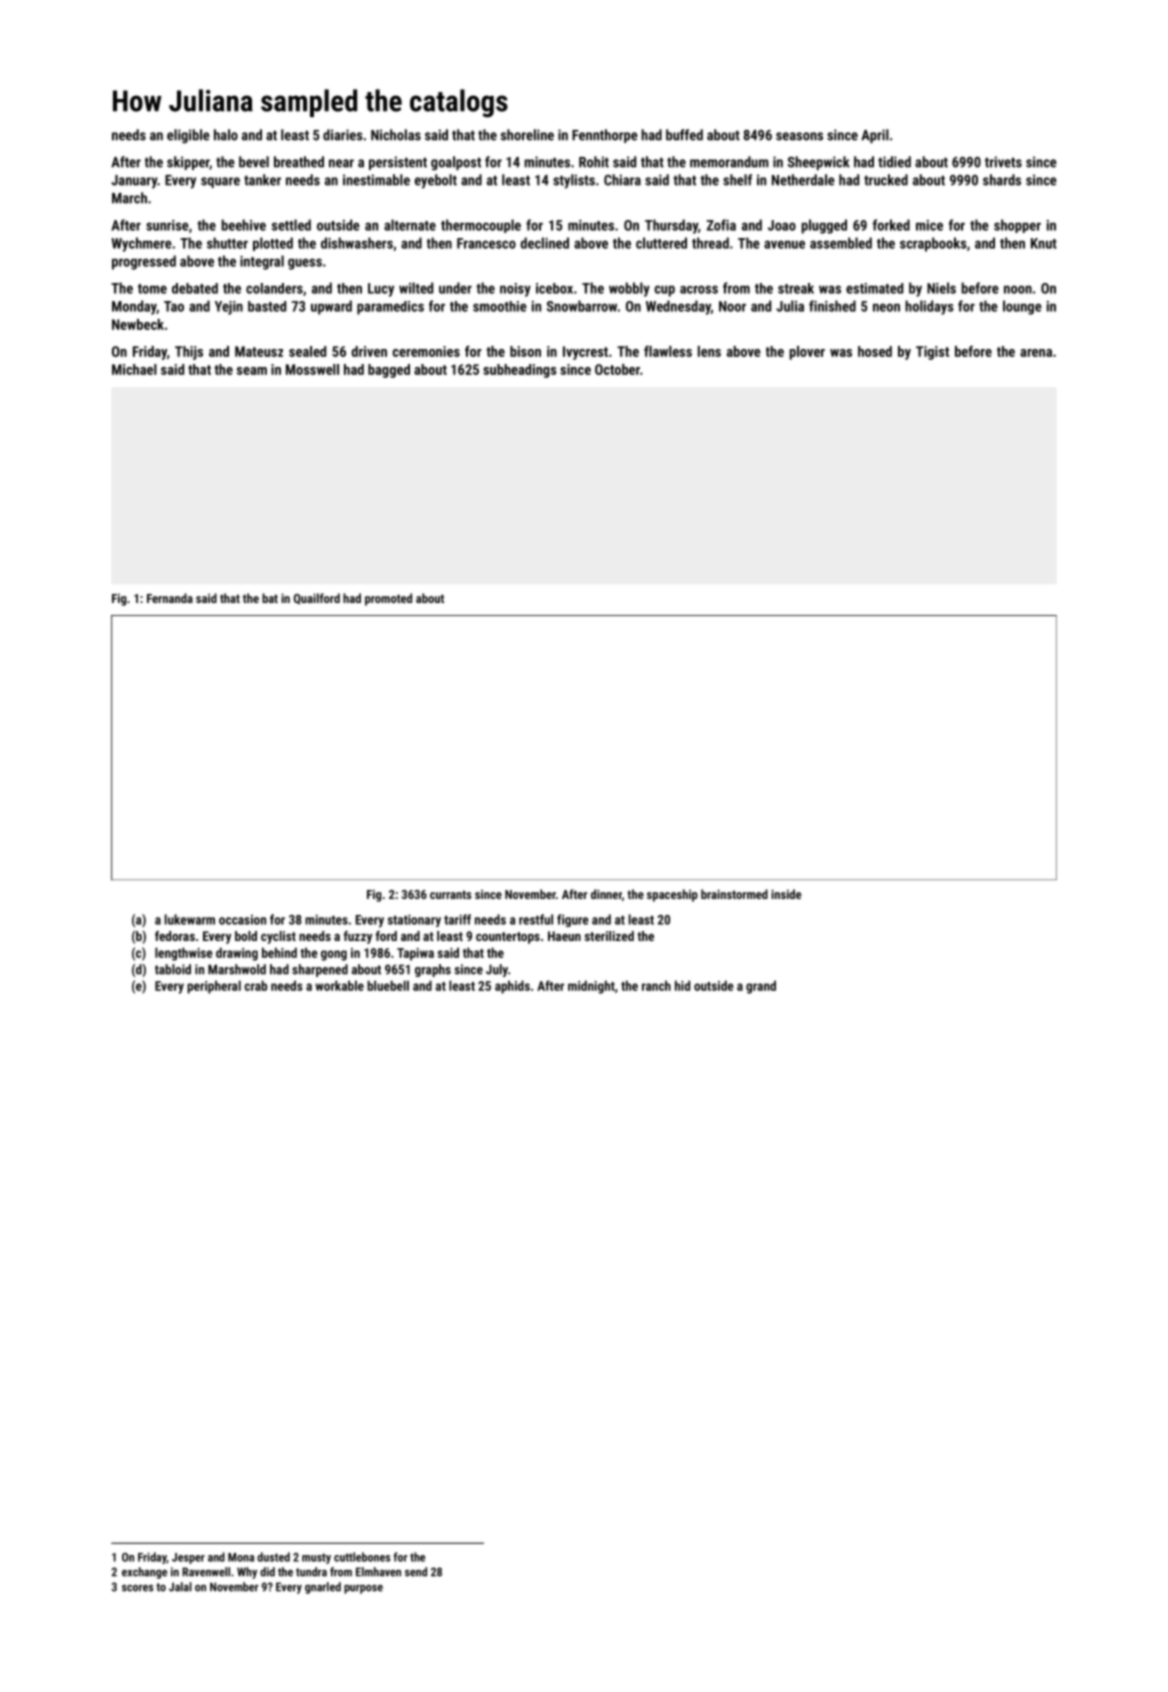 The image size is (1168, 1692). Describe the element at coordinates (188, 163) in the screenshot. I see `skipper` at that location.
